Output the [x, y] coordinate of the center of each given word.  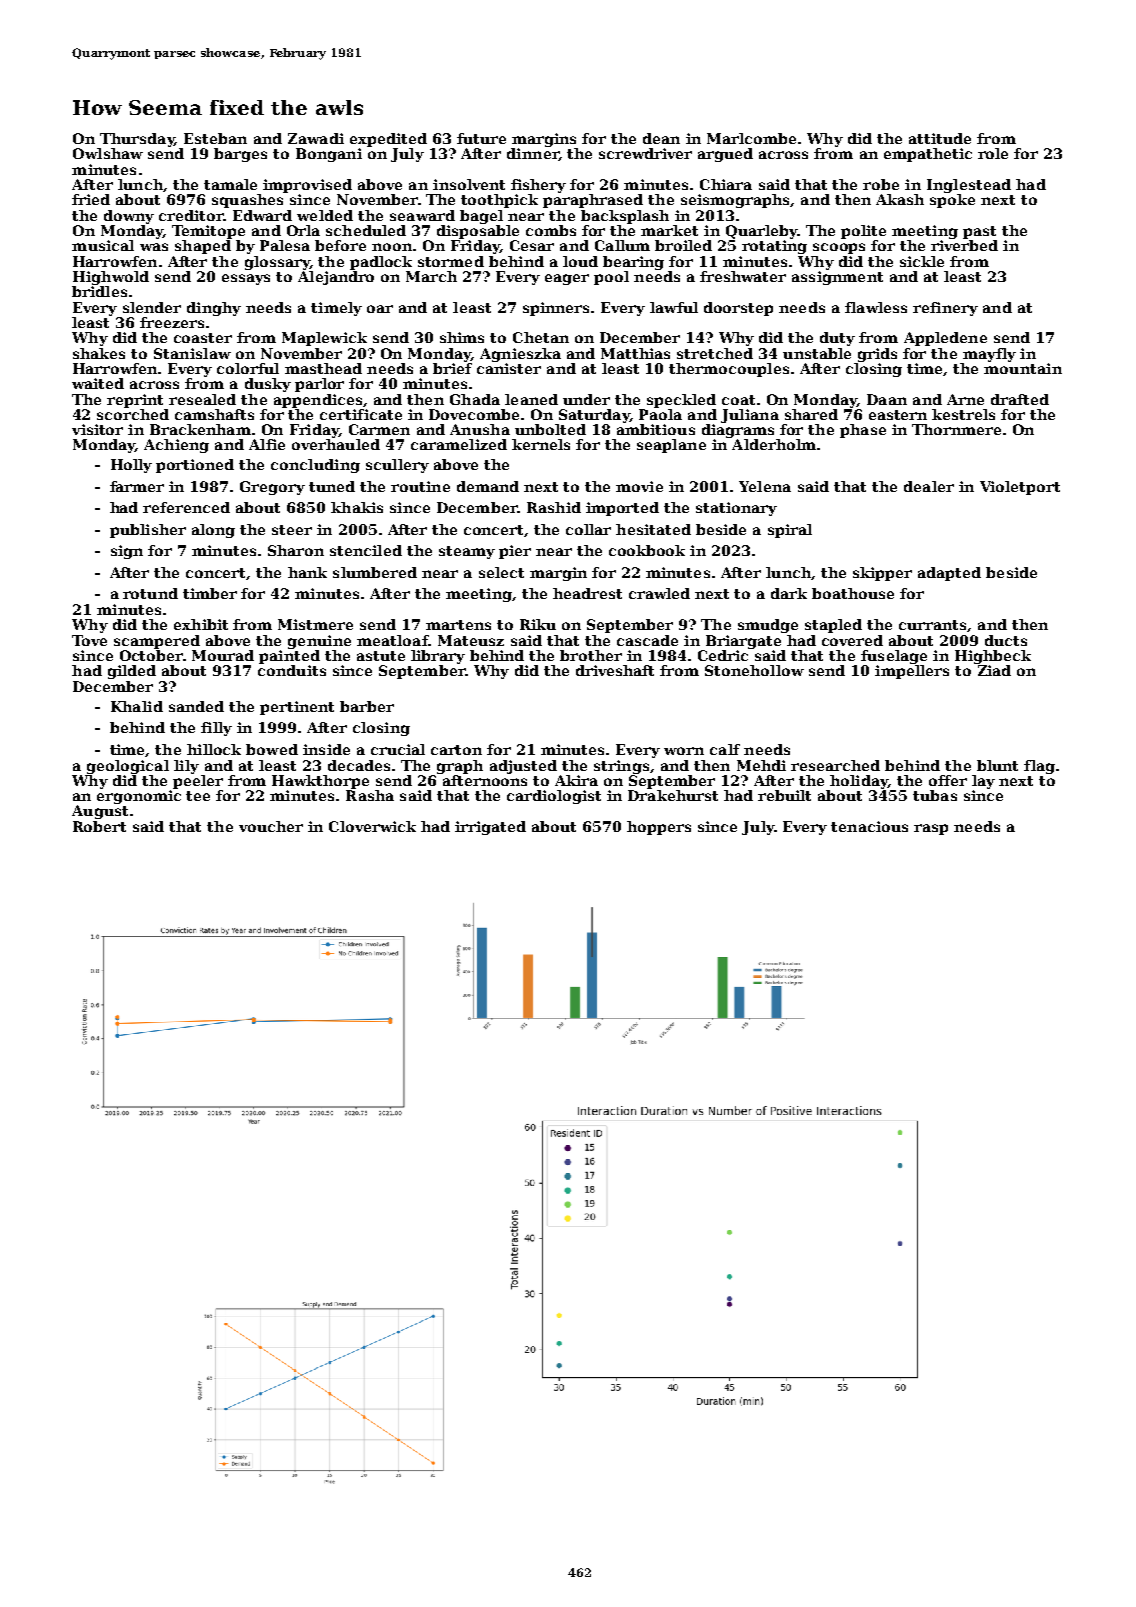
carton [456, 750]
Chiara [726, 184]
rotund [150, 593]
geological [128, 767]
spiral [790, 531]
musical [103, 245]
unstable [817, 353]
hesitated [653, 529]
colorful [248, 368]
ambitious [656, 429]
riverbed [964, 245]
